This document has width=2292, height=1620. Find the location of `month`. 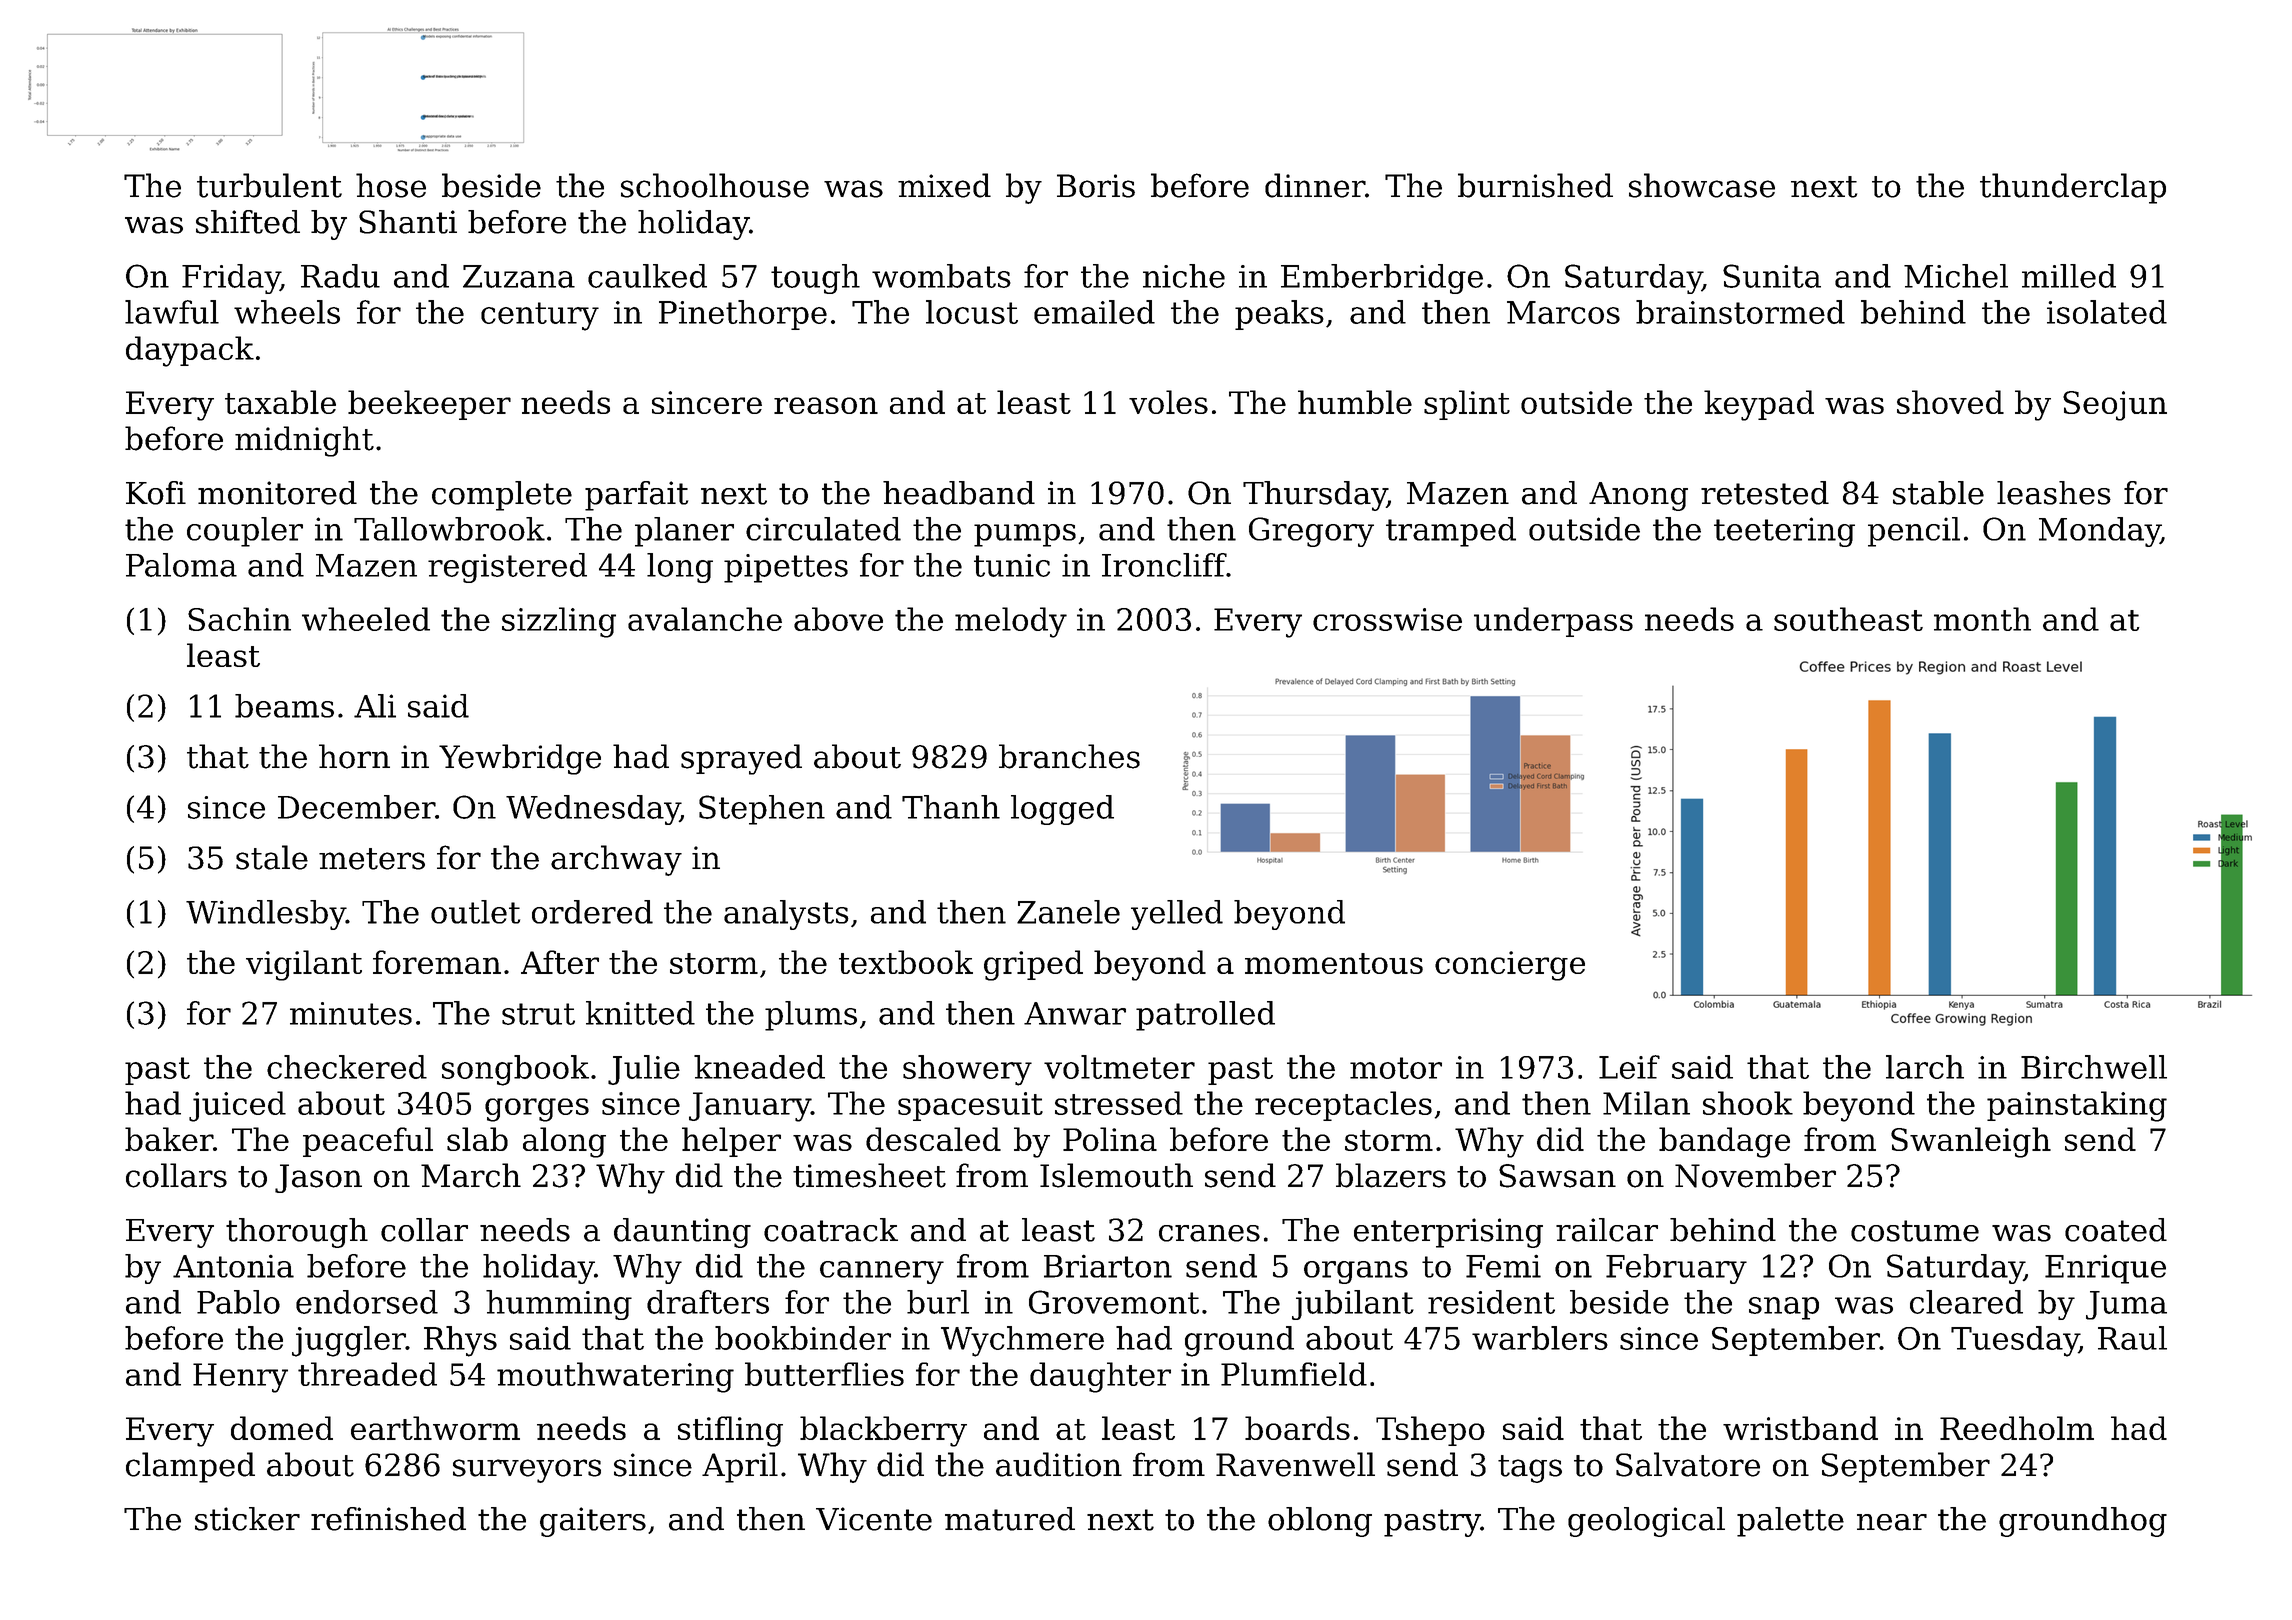

month is located at coordinates (1982, 619).
